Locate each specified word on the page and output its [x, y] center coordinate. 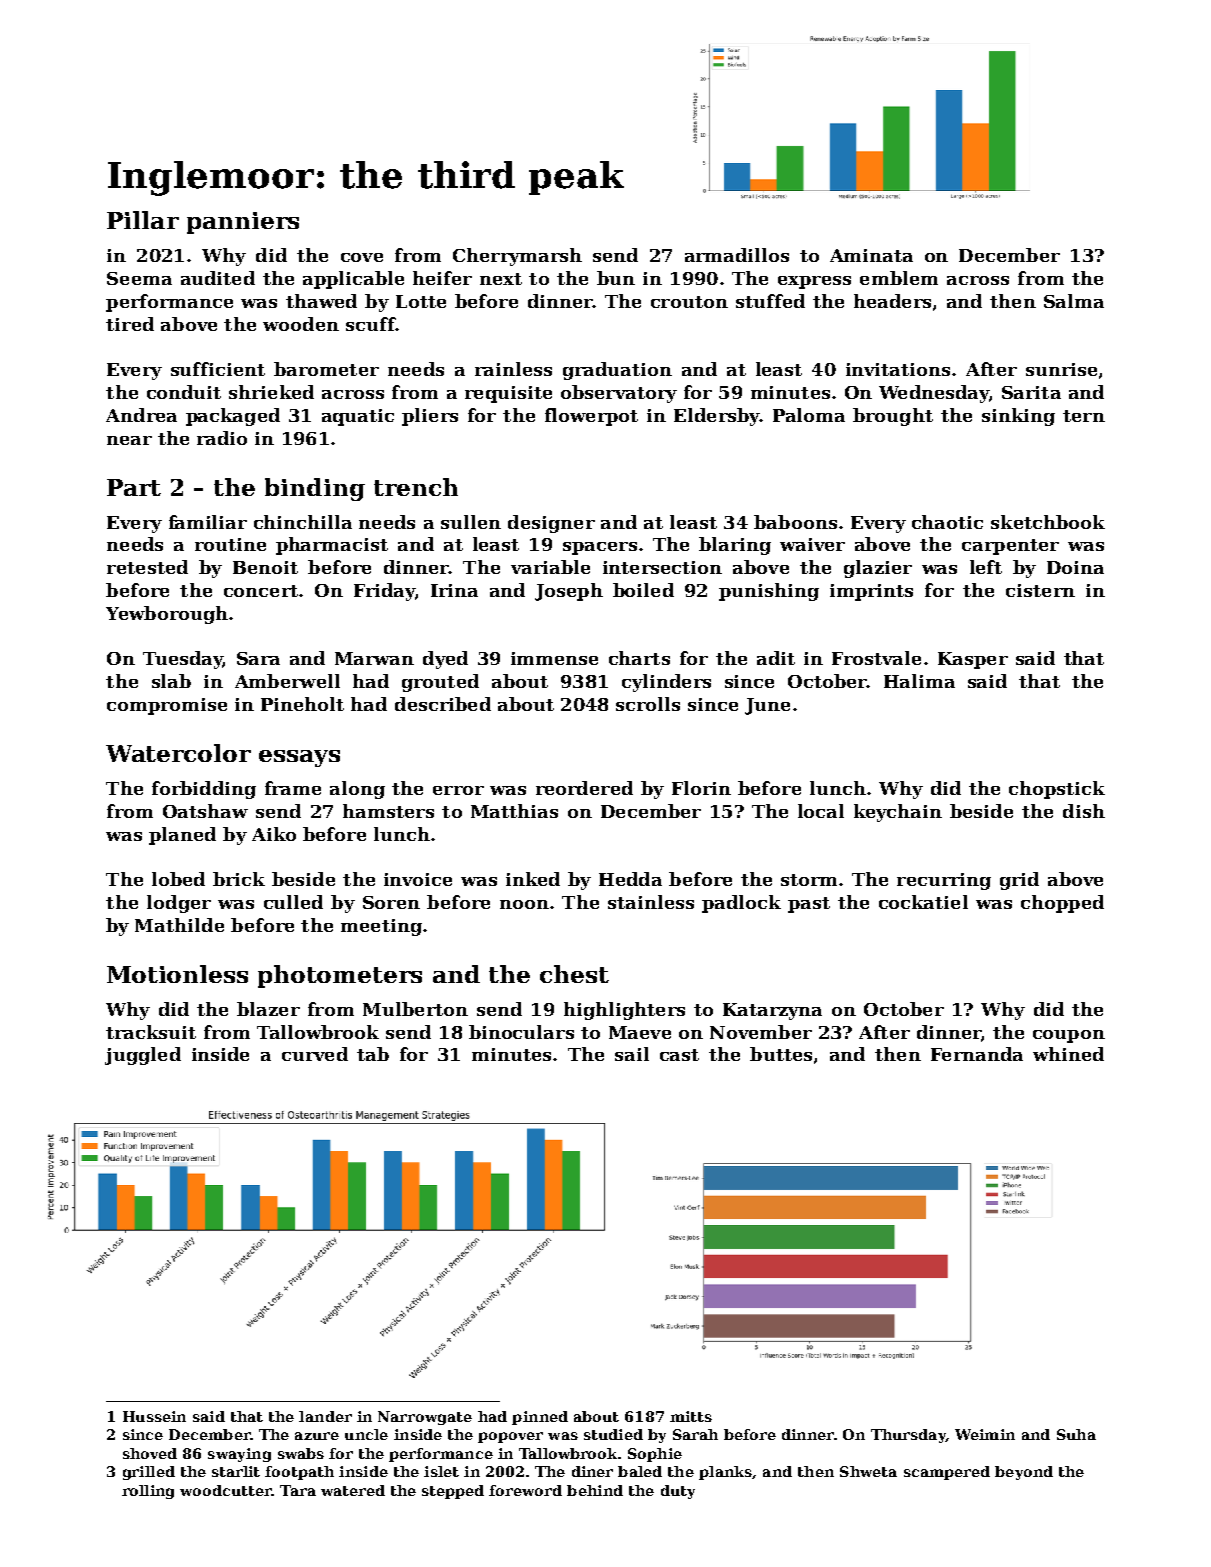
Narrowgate [425, 1418]
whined [1068, 1054]
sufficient [218, 369]
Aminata [871, 255]
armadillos [737, 255]
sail [632, 1054]
